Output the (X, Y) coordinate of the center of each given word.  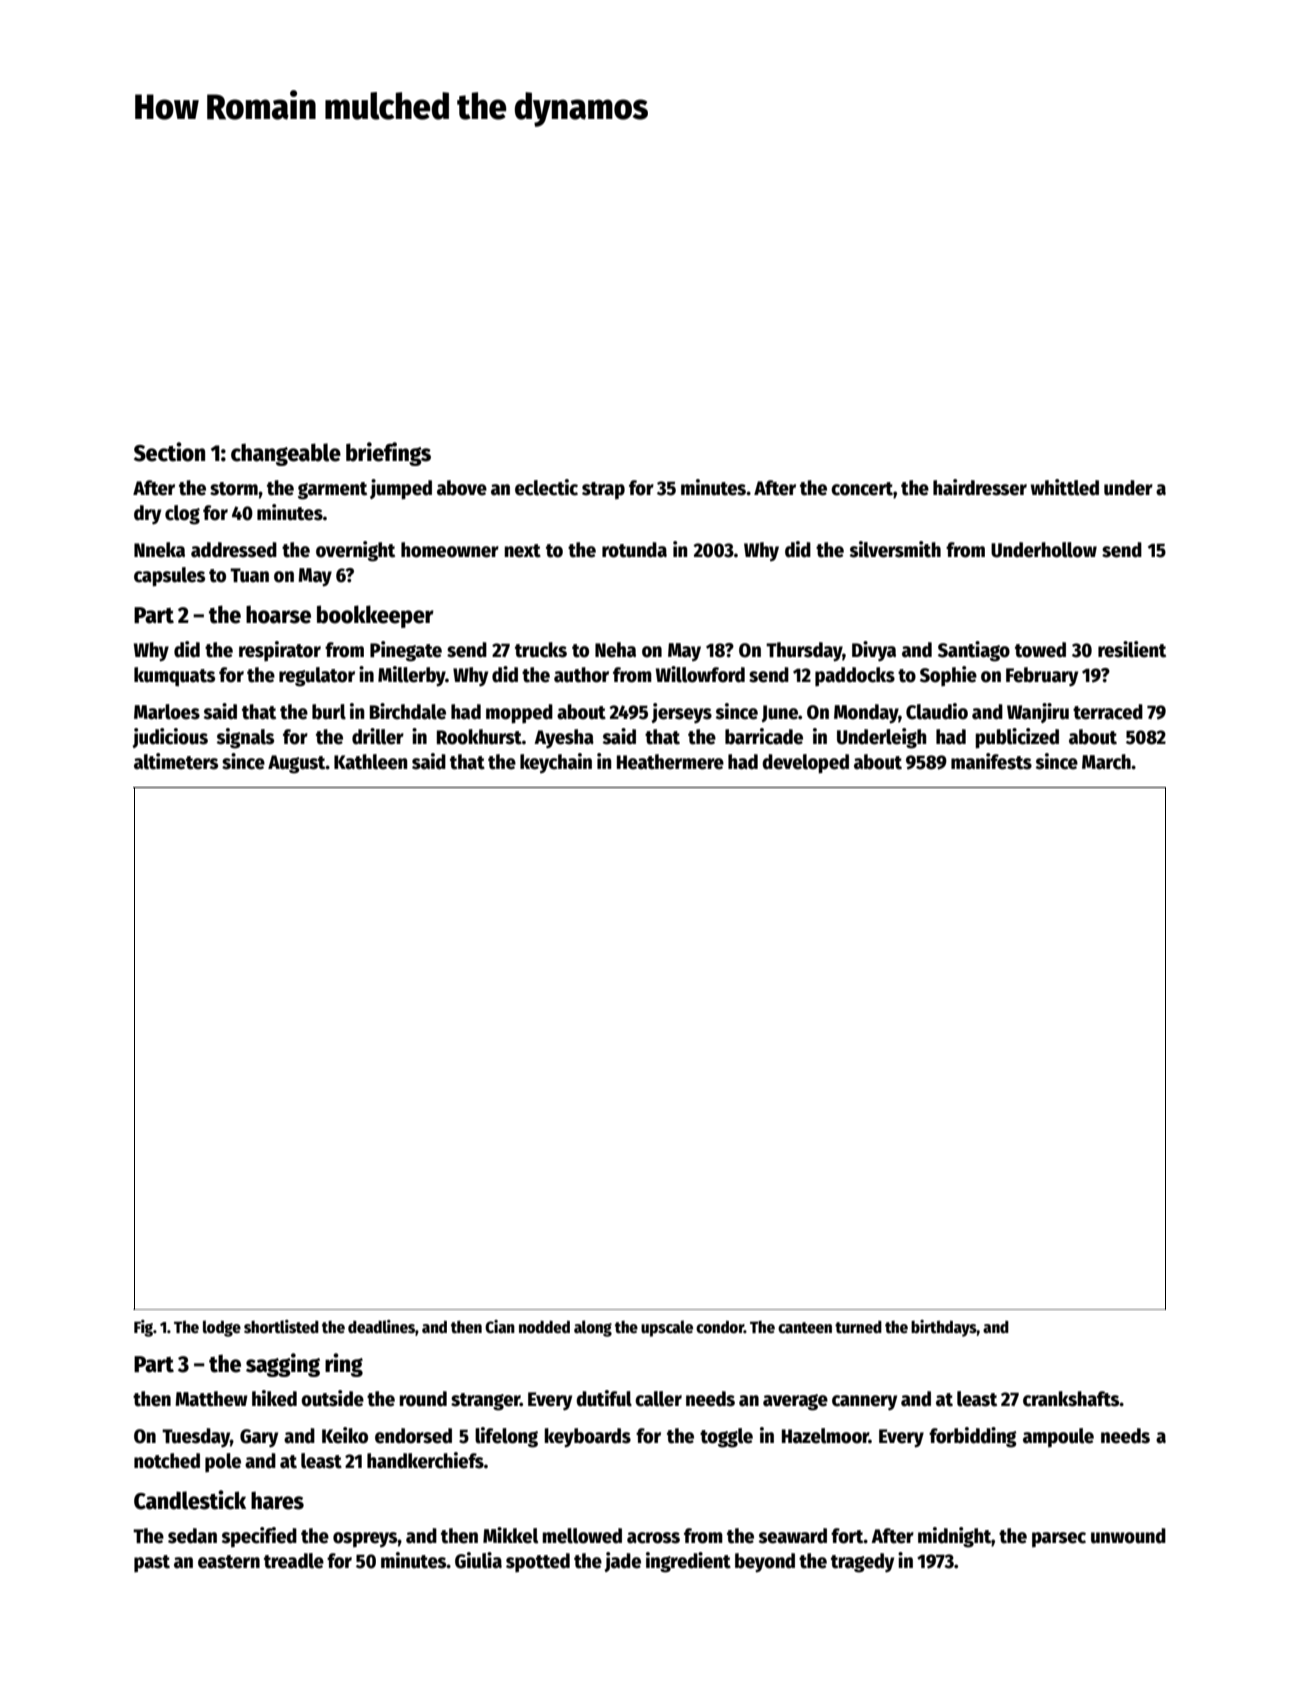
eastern (229, 1562)
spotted (538, 1563)
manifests (991, 761)
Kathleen (371, 762)
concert (862, 489)
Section (169, 452)
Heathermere (670, 762)
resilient (1132, 649)
